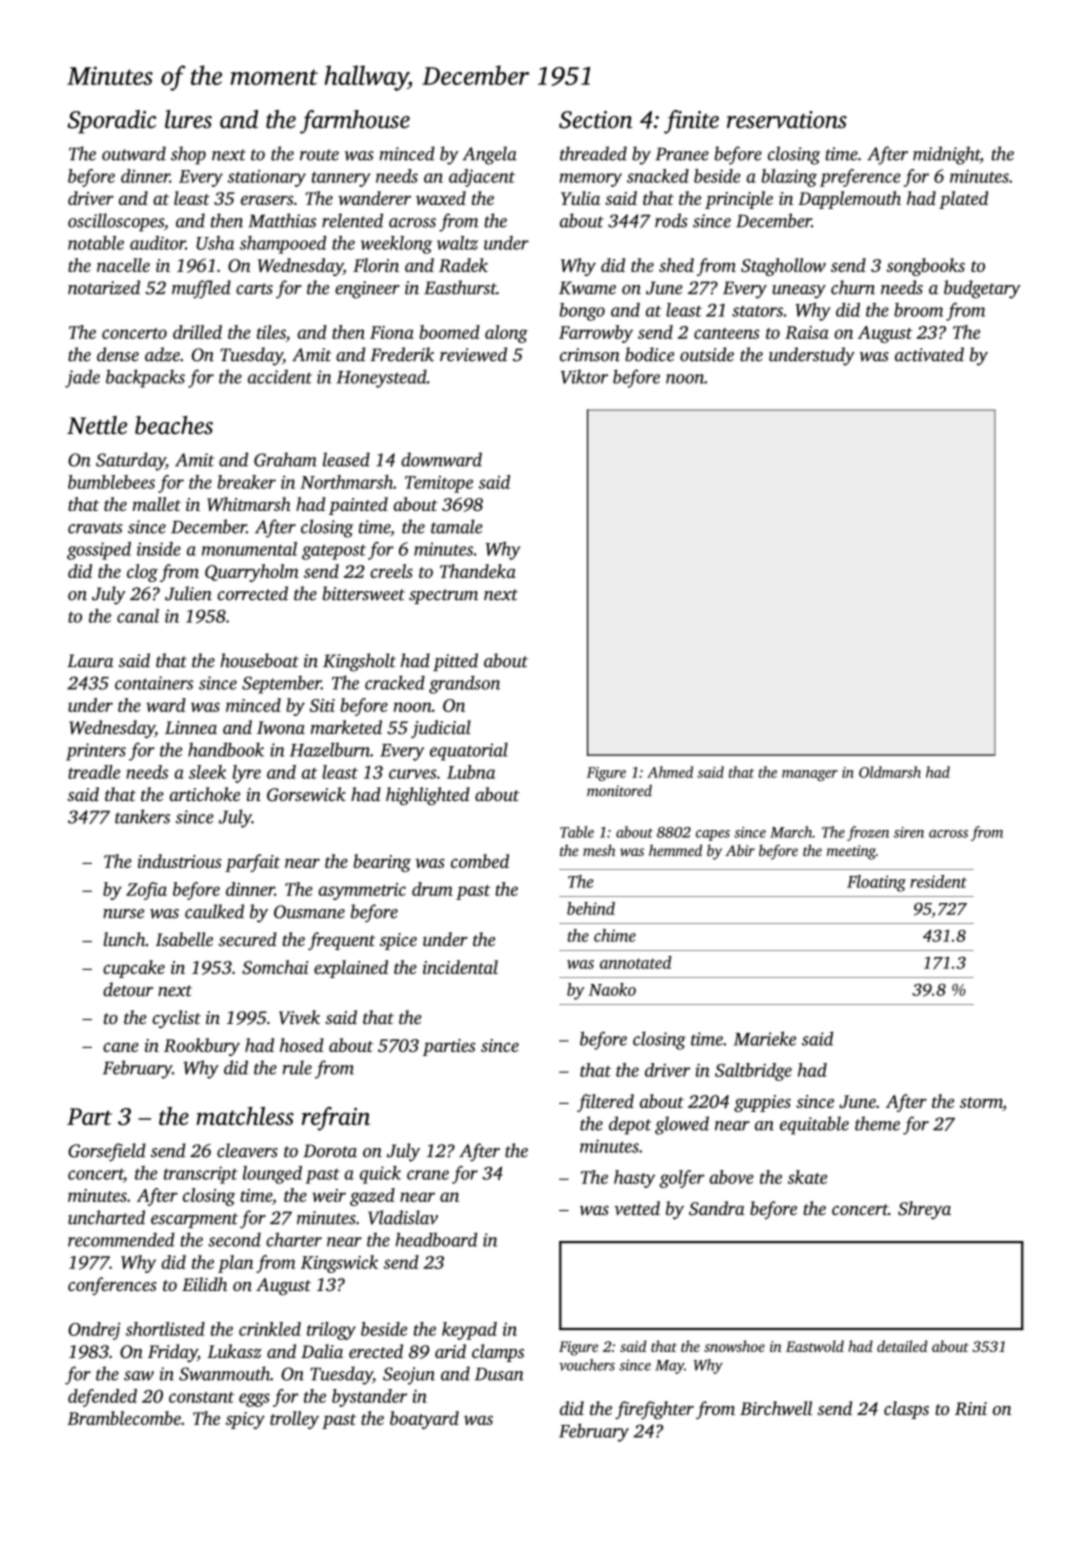 This page has height=1550, width=1091. Describe the element at coordinates (188, 119) in the page. I see `lures` at that location.
